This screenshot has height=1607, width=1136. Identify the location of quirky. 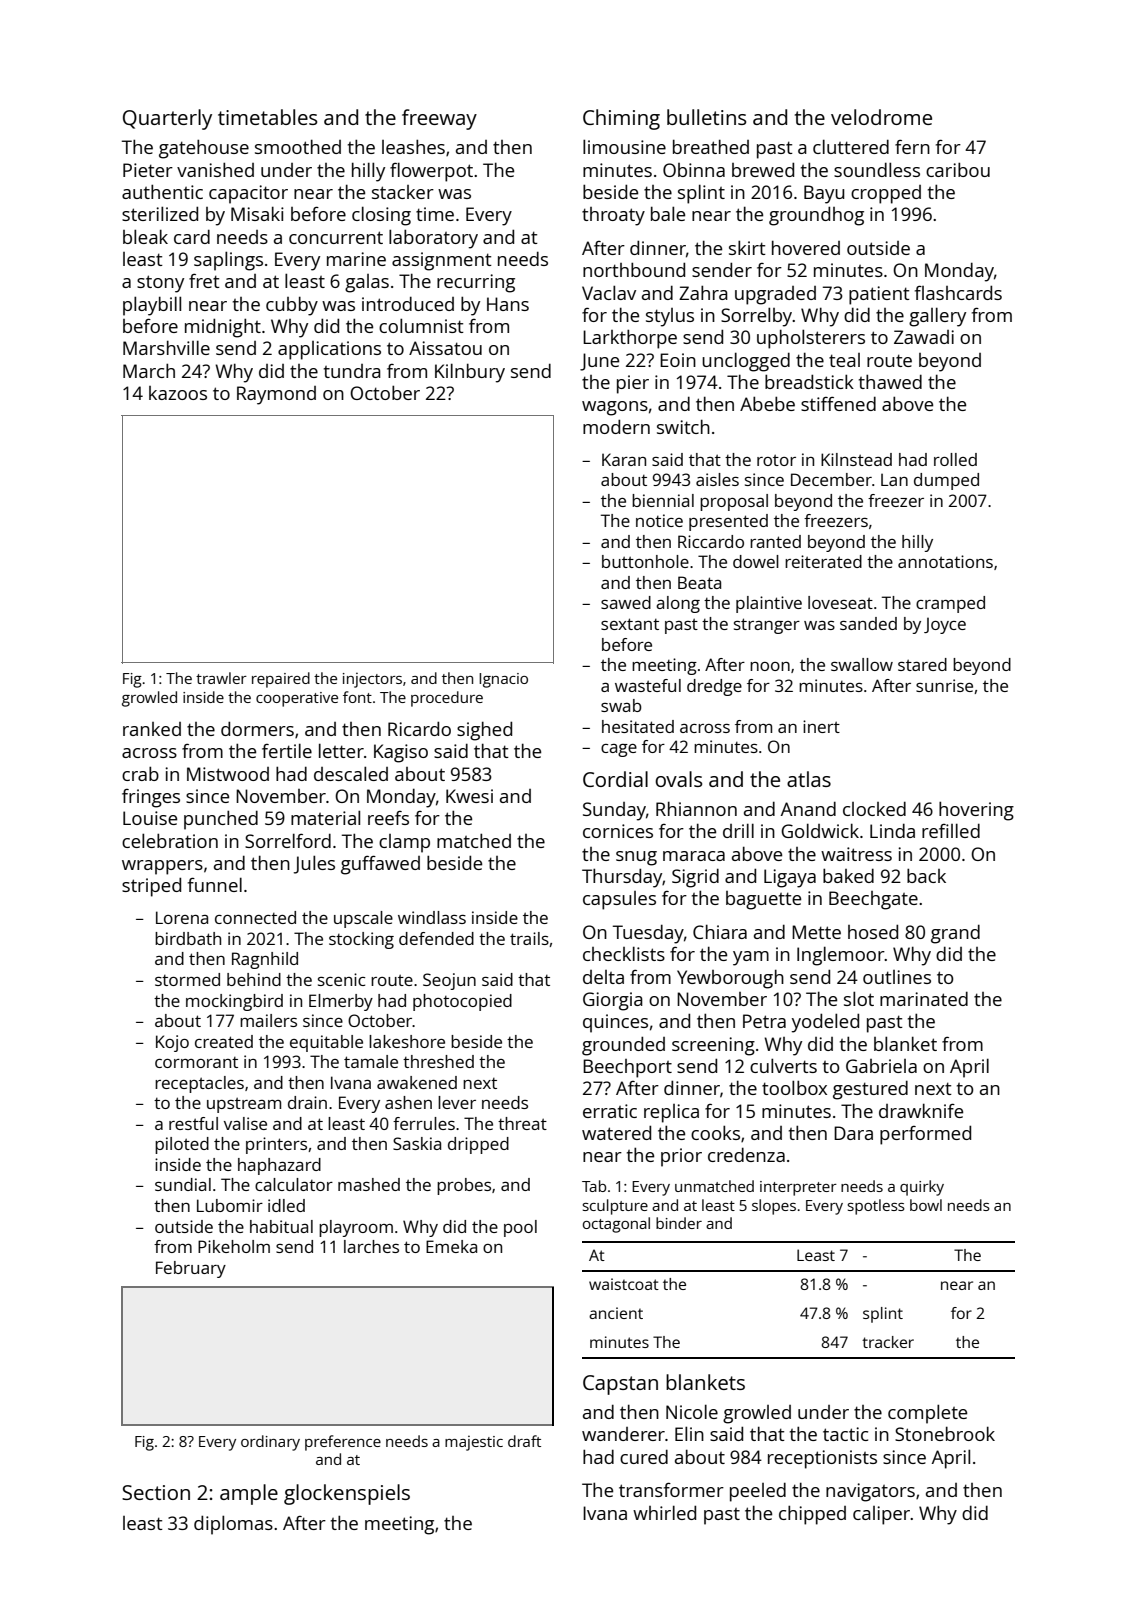
(922, 1188).
